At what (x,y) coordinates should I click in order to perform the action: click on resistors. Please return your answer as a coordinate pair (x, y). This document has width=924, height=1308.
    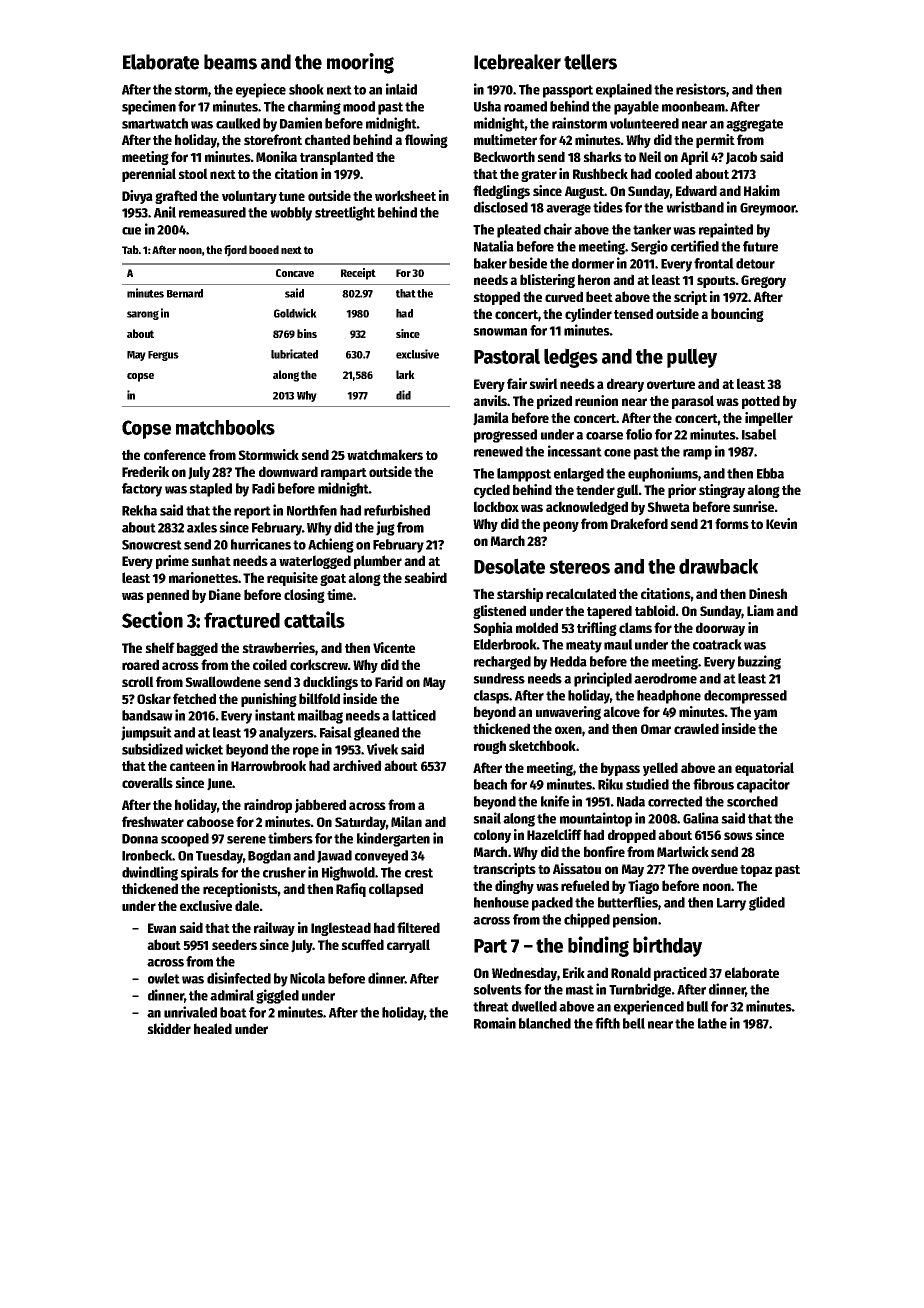
    Looking at the image, I should click on (701, 89).
